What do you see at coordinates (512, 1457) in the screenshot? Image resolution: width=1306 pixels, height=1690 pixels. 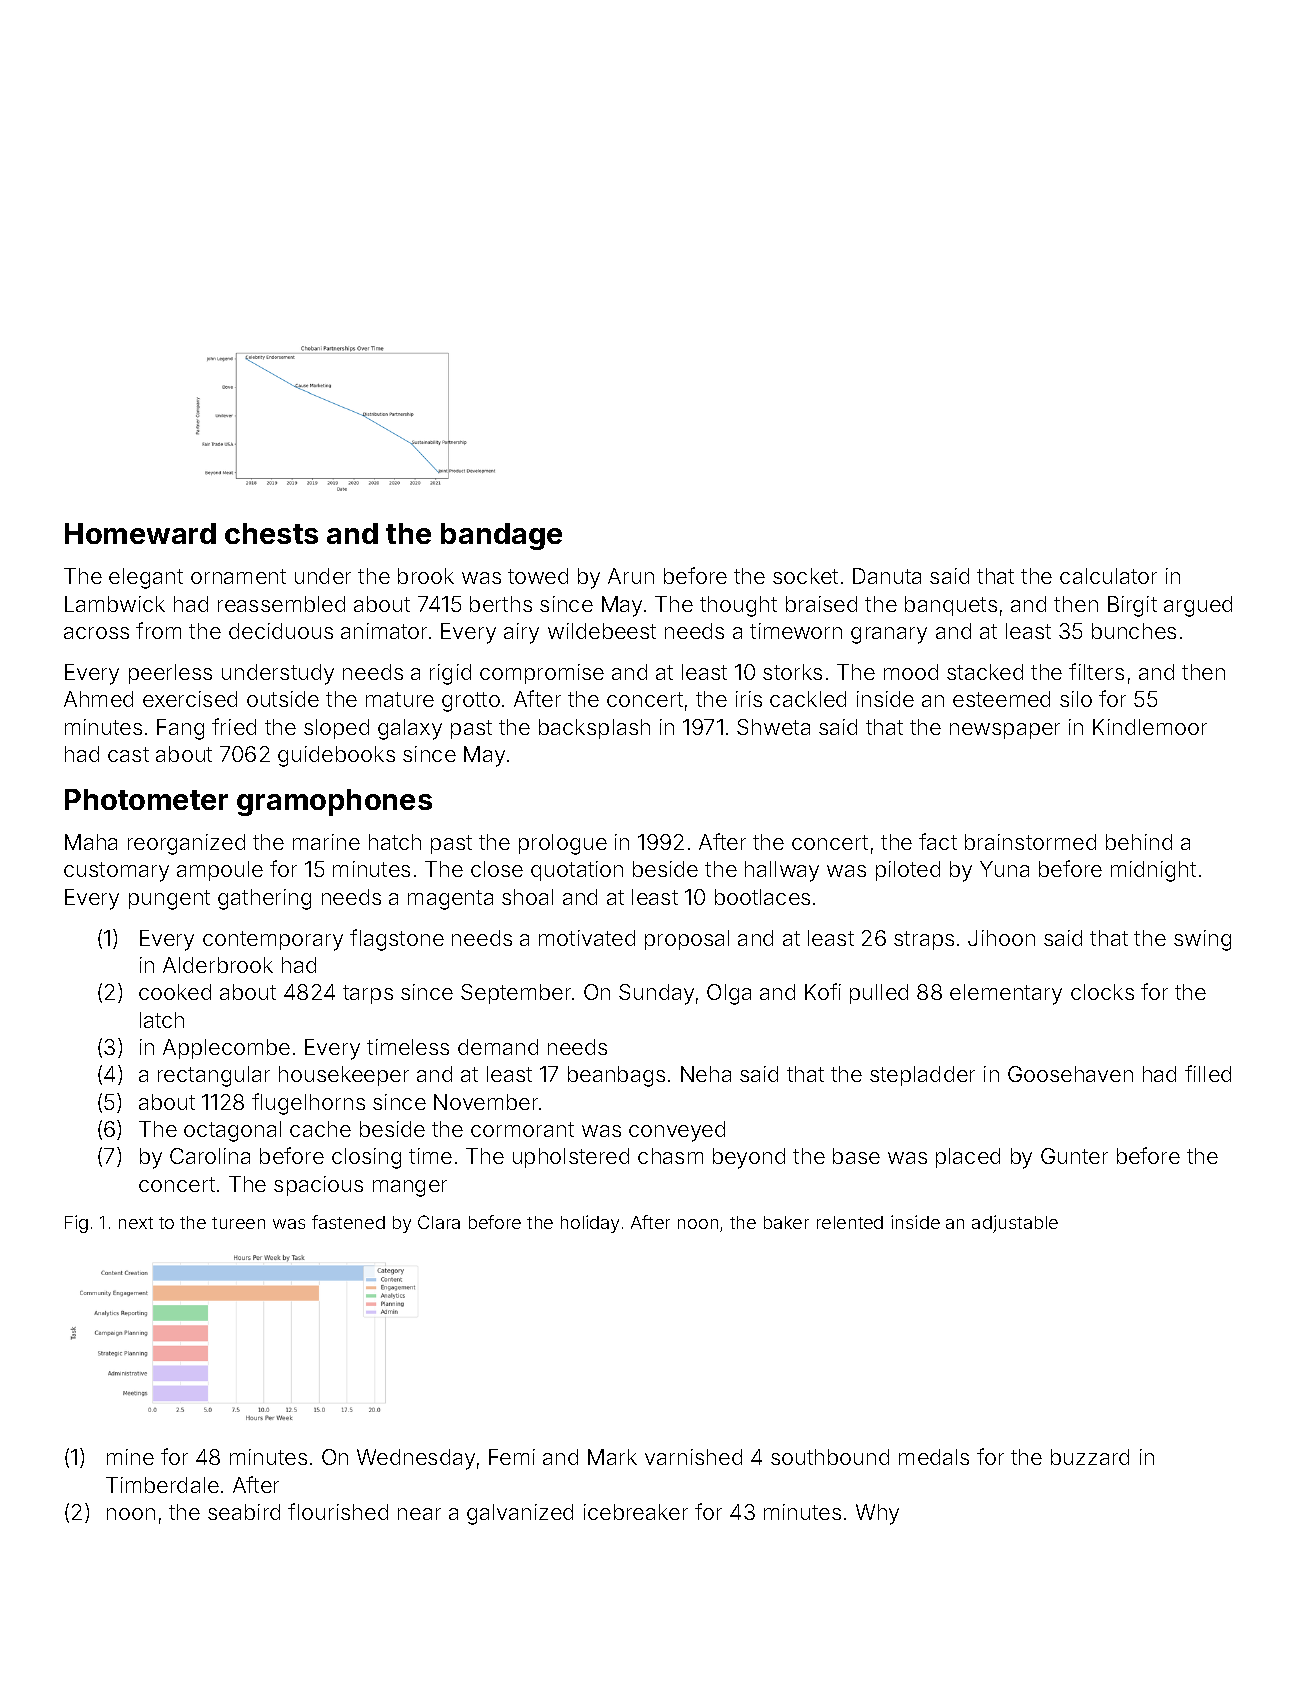 I see `Femi` at bounding box center [512, 1457].
